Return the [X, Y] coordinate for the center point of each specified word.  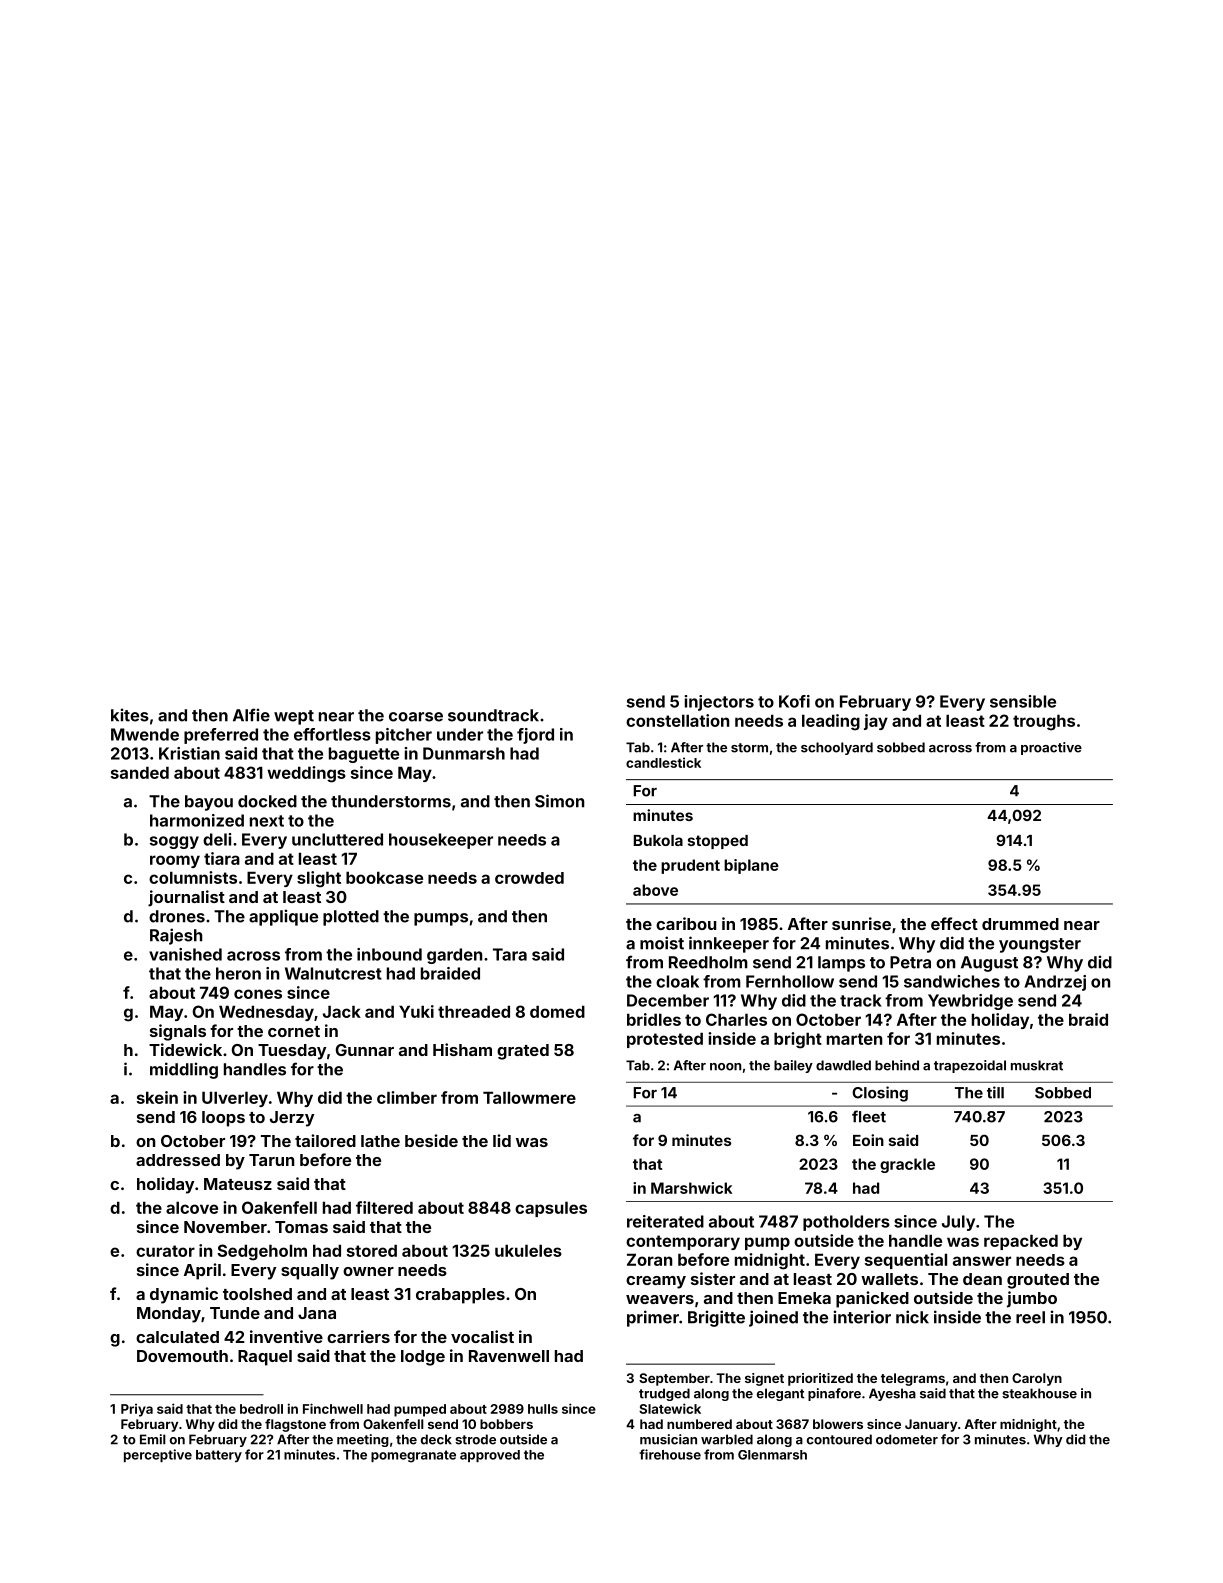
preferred [221, 736]
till [995, 1092]
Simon [559, 801]
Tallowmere [529, 1097]
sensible [1023, 701]
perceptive [158, 1455]
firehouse [670, 1454]
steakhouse [1039, 1393]
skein [157, 1097]
